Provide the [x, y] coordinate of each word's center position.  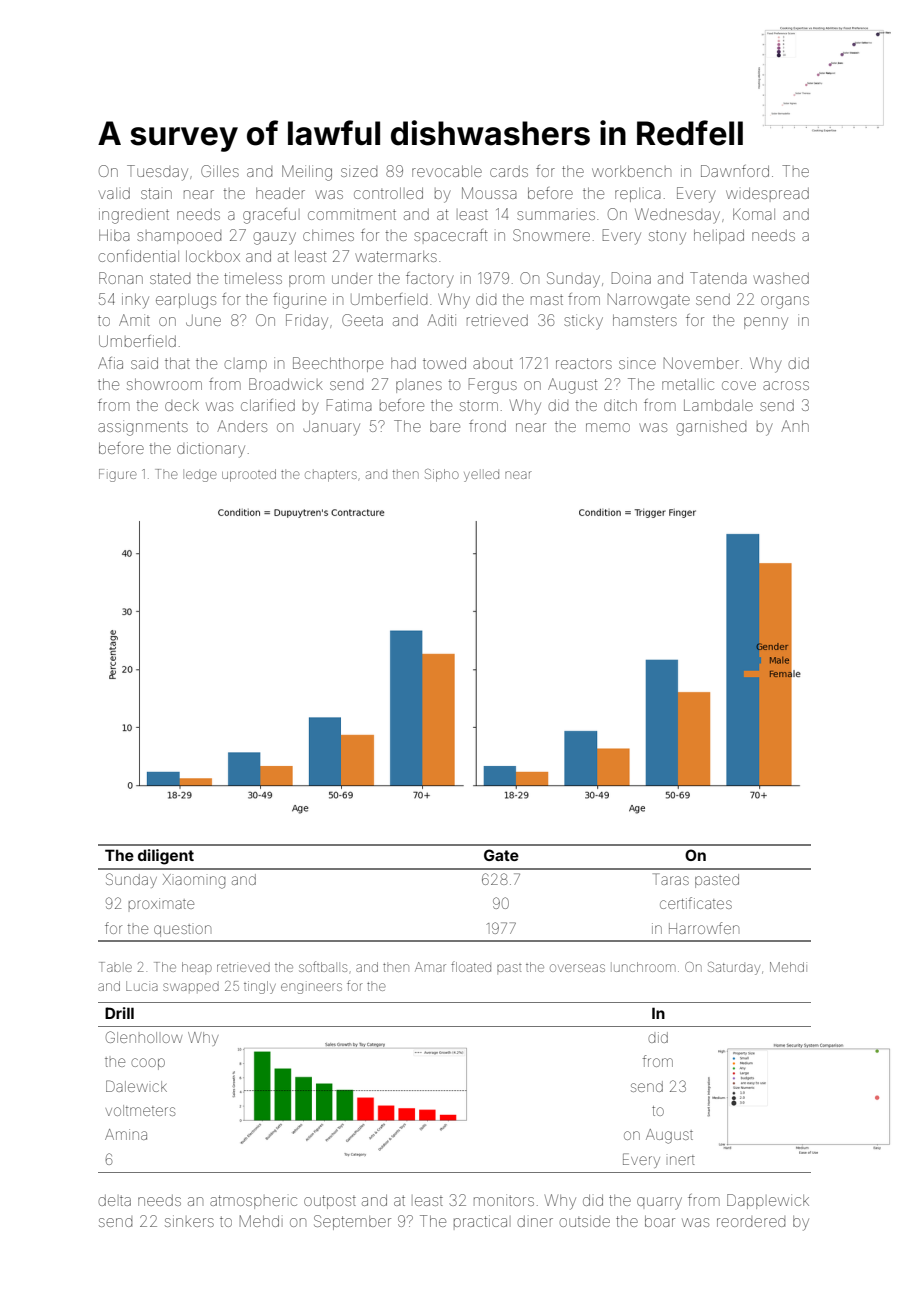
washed [781, 278]
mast [547, 299]
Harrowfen [704, 928]
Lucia [142, 986]
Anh [795, 426]
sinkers [189, 1221]
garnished [711, 428]
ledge [201, 476]
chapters [331, 476]
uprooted [249, 475]
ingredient [134, 216]
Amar [430, 967]
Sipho [442, 475]
